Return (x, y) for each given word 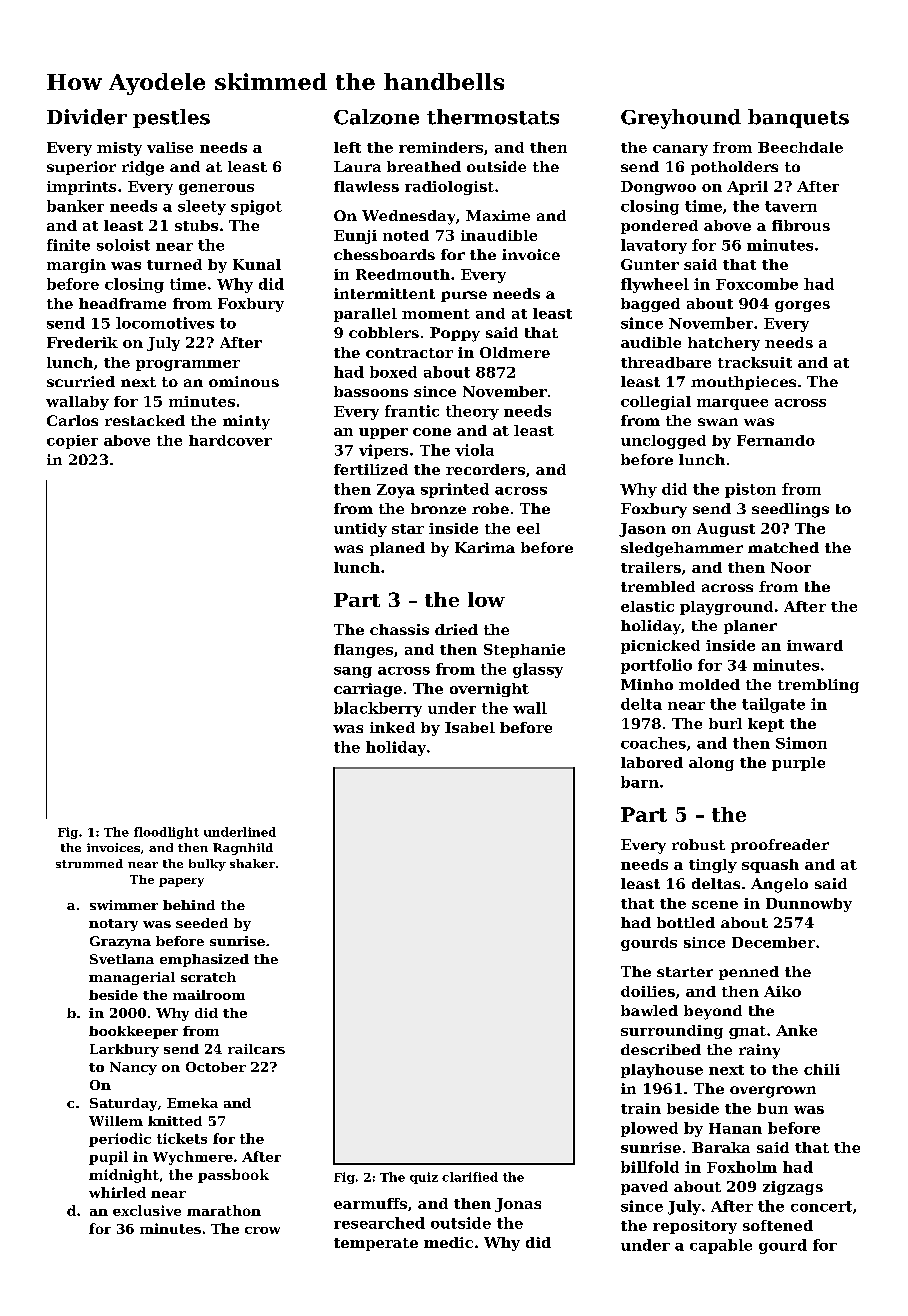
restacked (145, 420)
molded (709, 684)
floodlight (166, 833)
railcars (256, 1049)
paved (644, 1188)
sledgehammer (682, 549)
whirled (117, 1192)
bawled (649, 1010)
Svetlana (122, 959)
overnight (489, 690)
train (641, 1108)
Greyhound (681, 119)
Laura (357, 166)
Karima (485, 547)
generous (216, 189)
